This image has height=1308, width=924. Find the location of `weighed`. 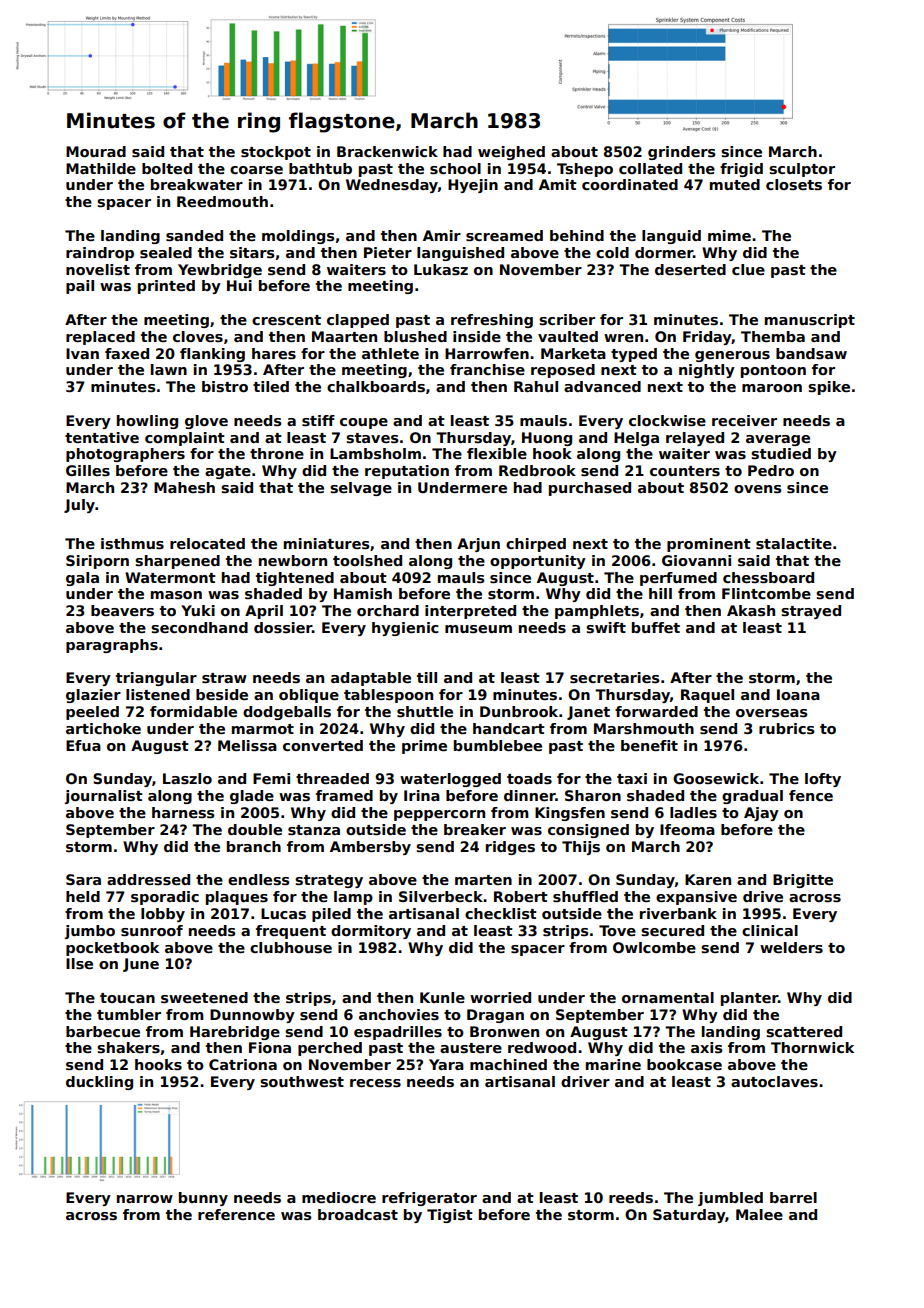

weighed is located at coordinates (511, 153).
